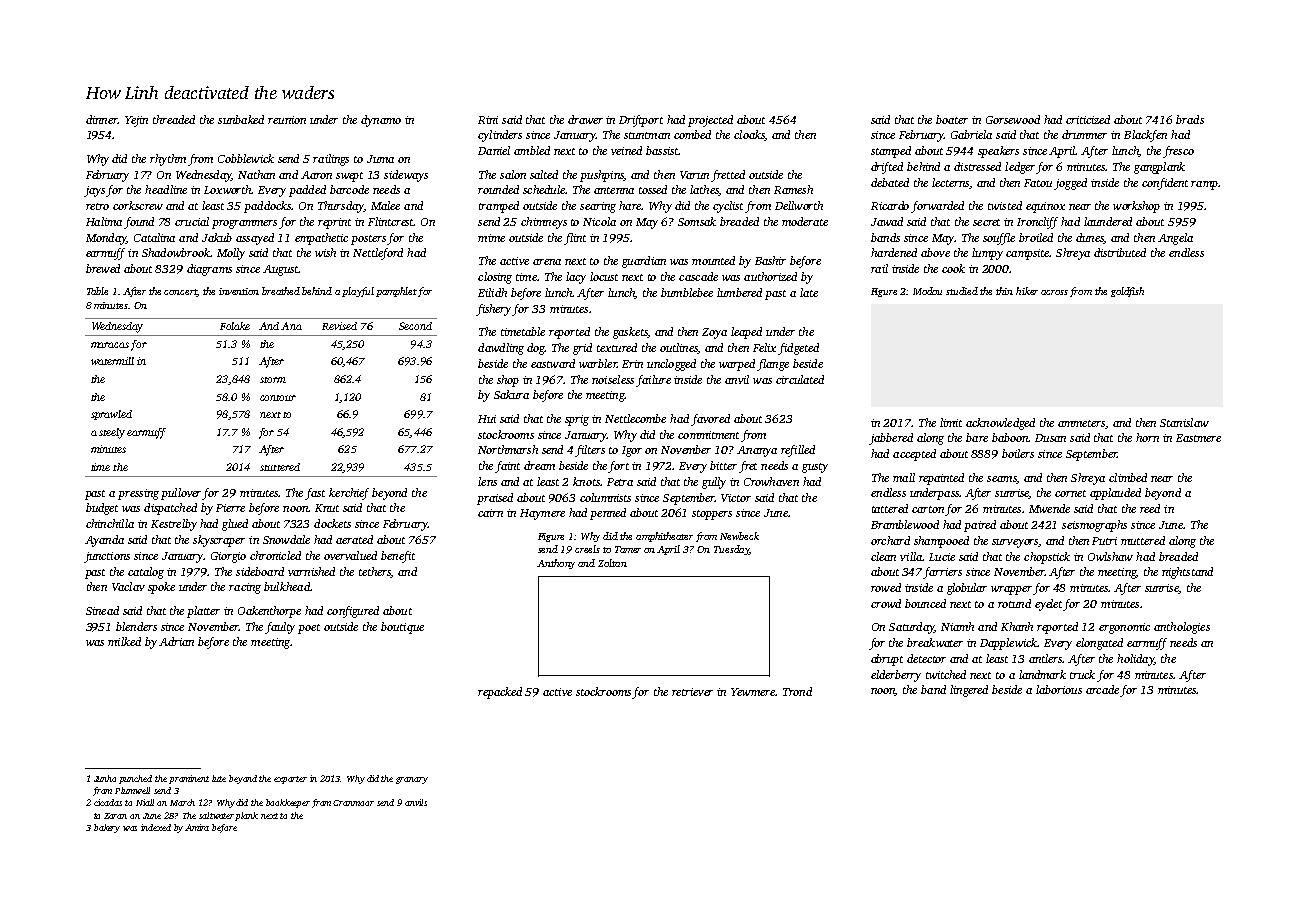 The width and height of the screenshot is (1308, 924). What do you see at coordinates (241, 119) in the screenshot?
I see `sunbaked` at bounding box center [241, 119].
